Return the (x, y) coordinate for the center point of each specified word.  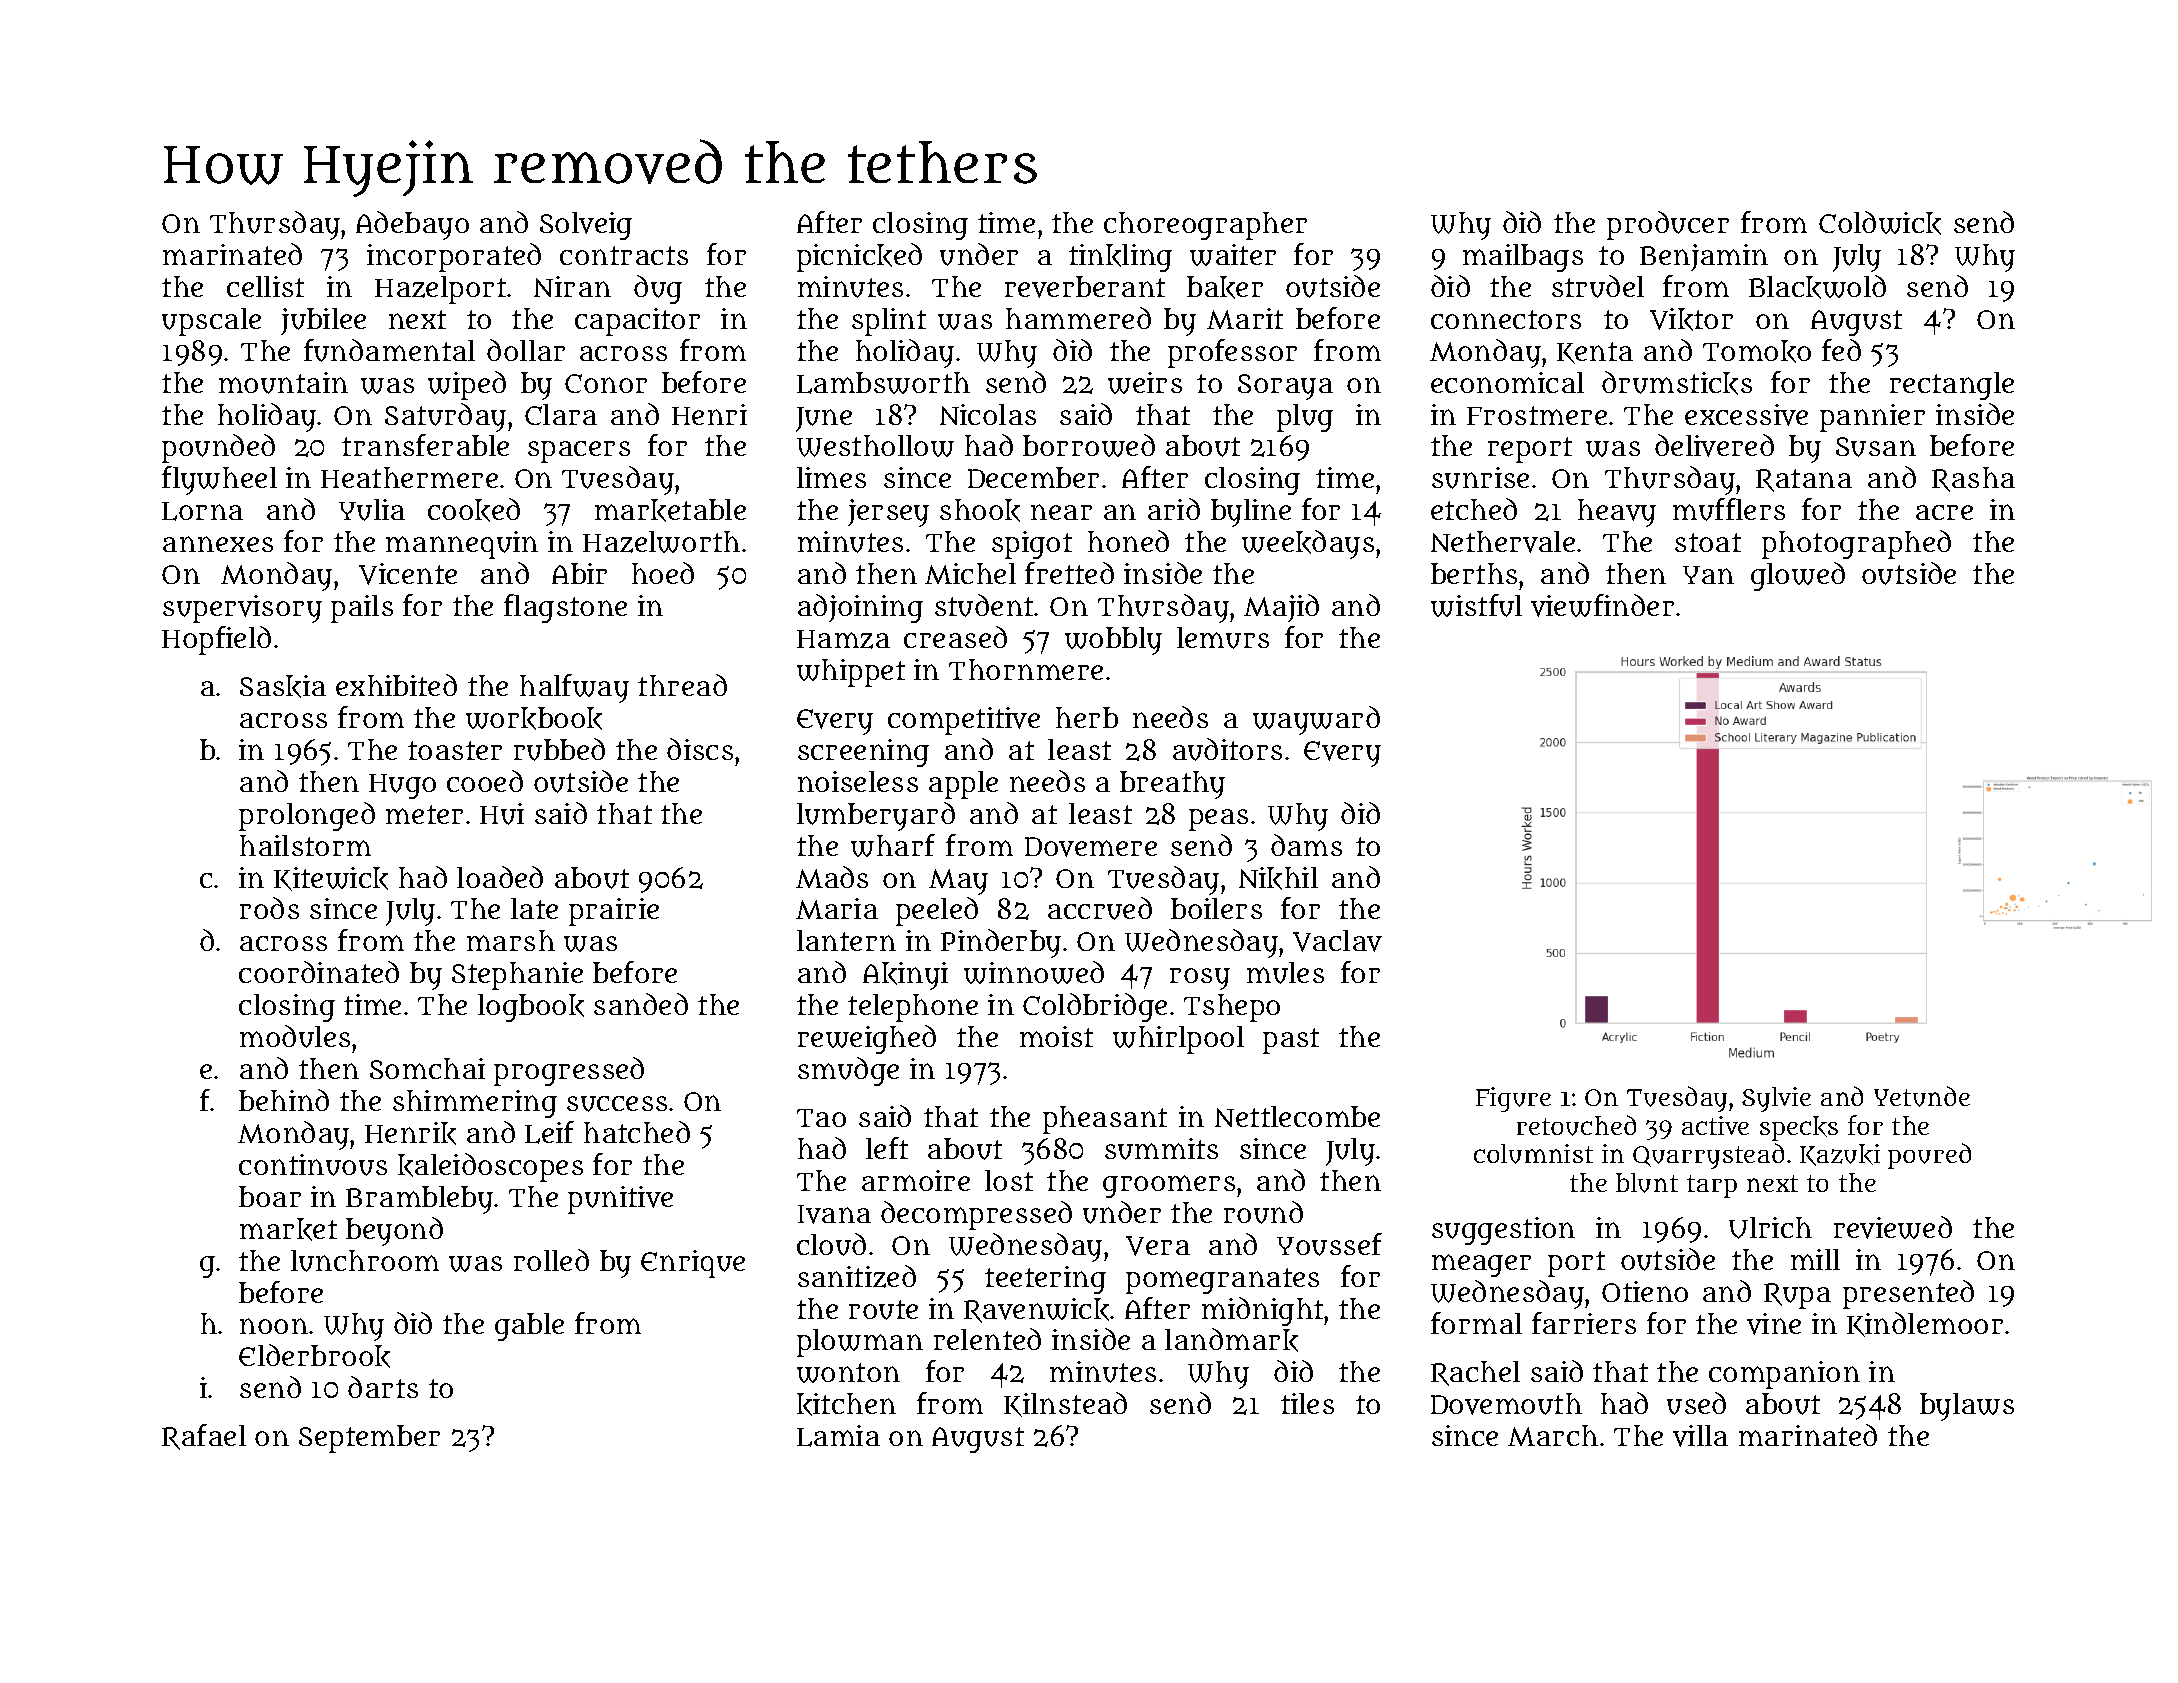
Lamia (838, 1436)
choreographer (1205, 226)
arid (1174, 509)
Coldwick (1880, 223)
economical (1507, 382)
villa (1700, 1436)
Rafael (204, 1437)
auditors (1227, 749)
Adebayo (412, 225)
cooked (474, 510)
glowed (1798, 576)
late (534, 908)
